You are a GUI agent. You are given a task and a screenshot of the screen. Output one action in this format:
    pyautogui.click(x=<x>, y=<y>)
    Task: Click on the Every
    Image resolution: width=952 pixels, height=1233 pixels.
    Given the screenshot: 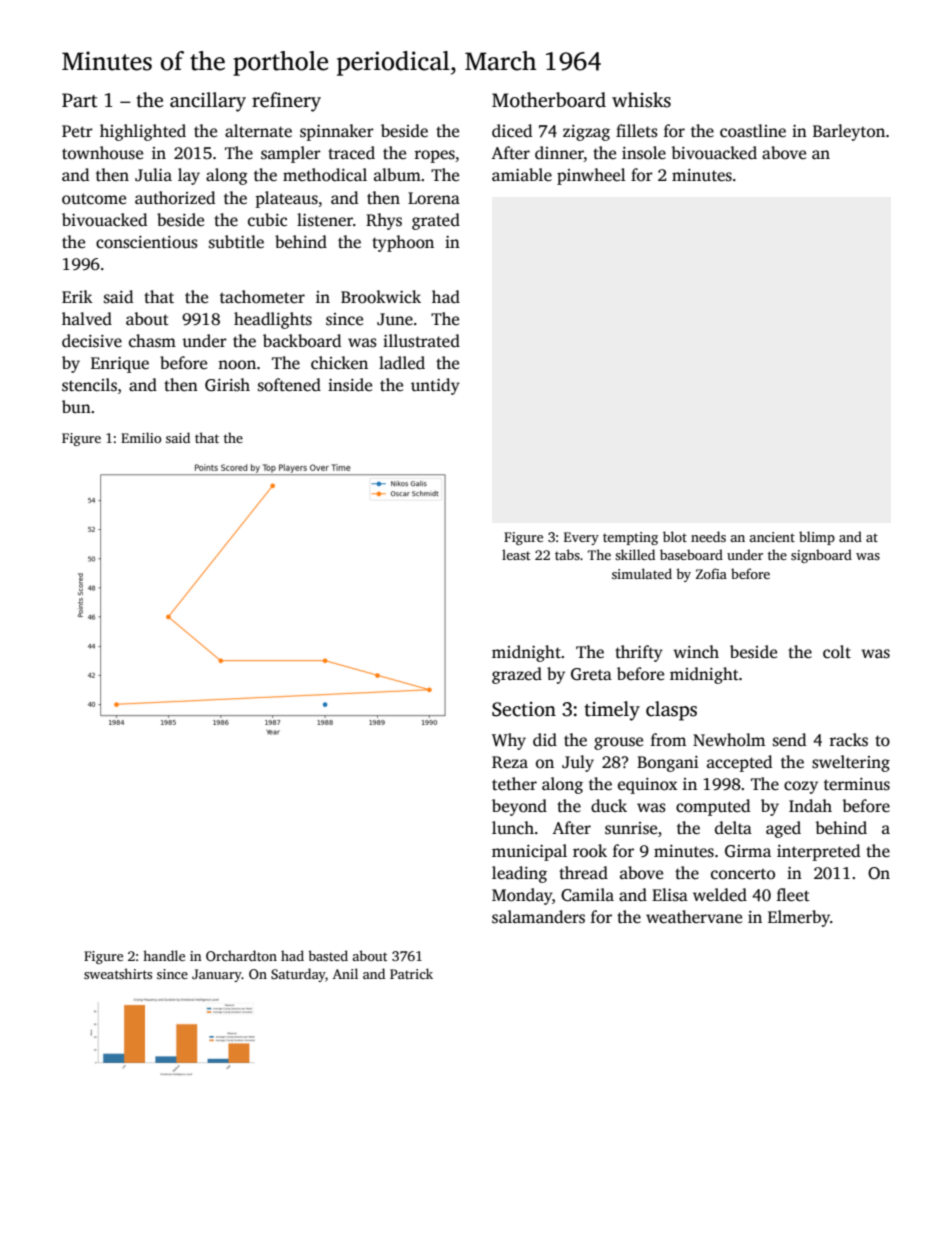 What is the action you would take?
    pyautogui.click(x=581, y=538)
